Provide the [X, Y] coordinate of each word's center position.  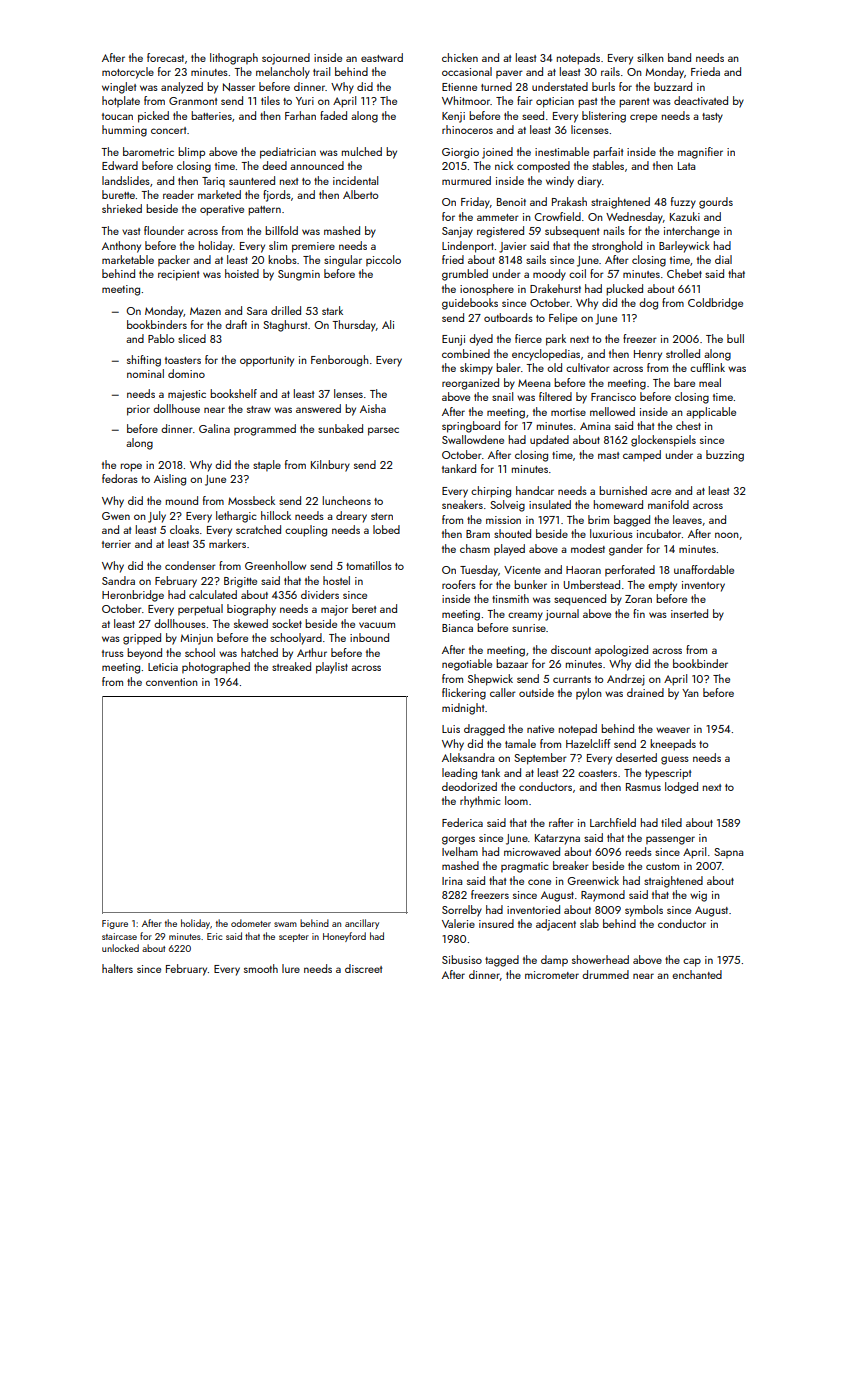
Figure [115, 924]
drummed [605, 974]
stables [608, 165]
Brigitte [240, 582]
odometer [251, 923]
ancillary [362, 924]
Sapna [728, 853]
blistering [604, 117]
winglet [119, 88]
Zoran [638, 599]
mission [503, 520]
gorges [458, 840]
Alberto [360, 194]
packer [174, 260]
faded [333, 115]
